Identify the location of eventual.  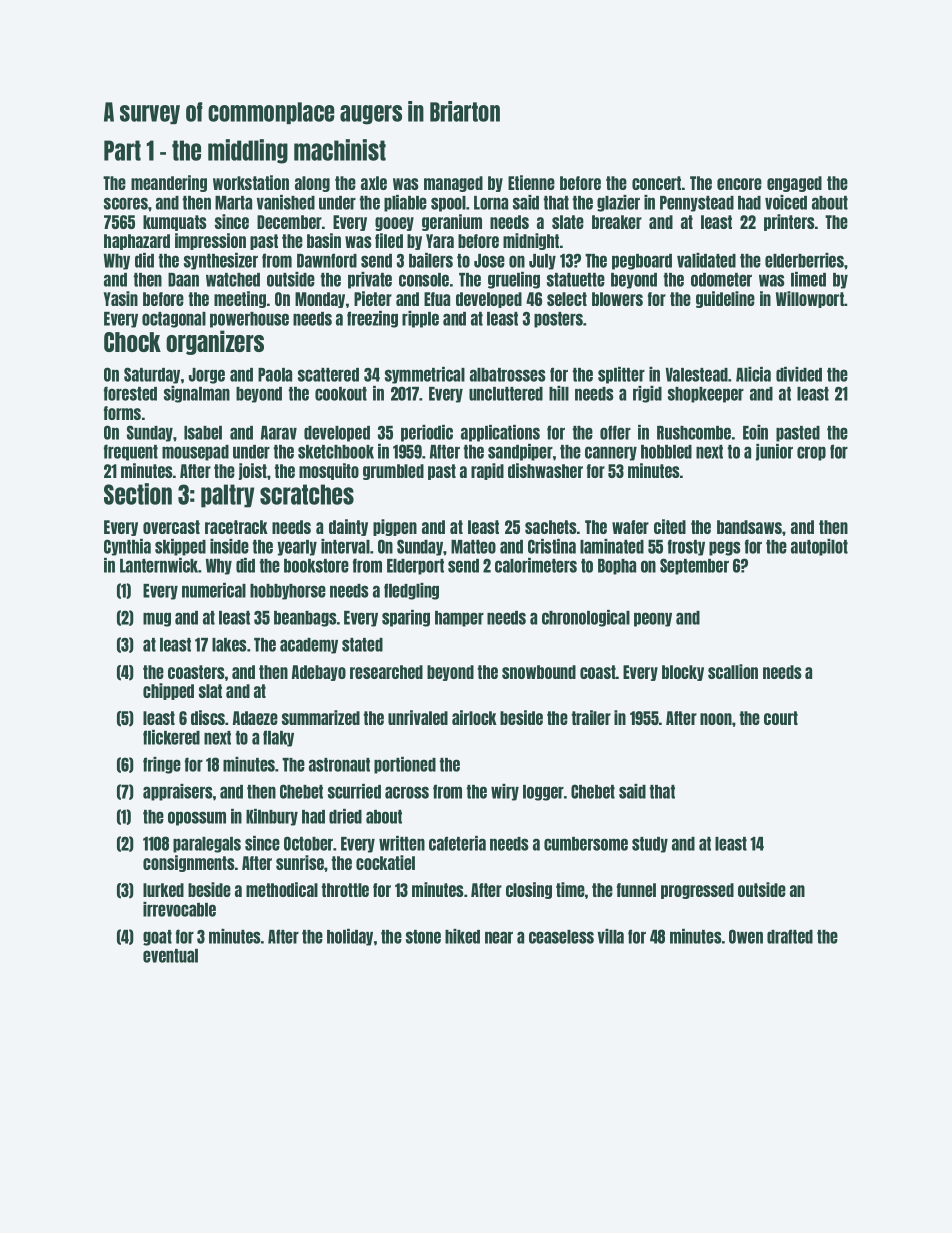
(170, 956).
